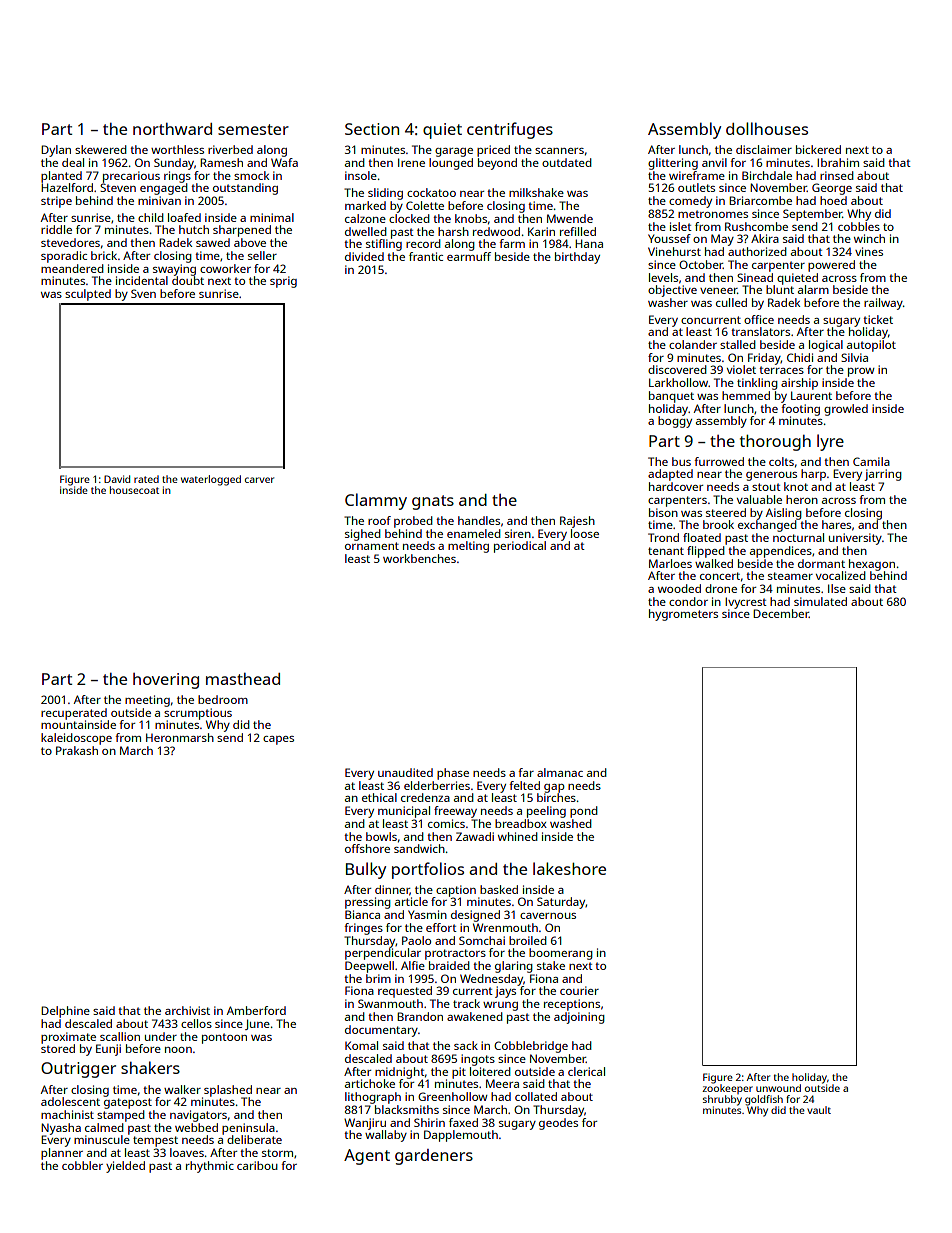  I want to click on lakeshore, so click(569, 868).
